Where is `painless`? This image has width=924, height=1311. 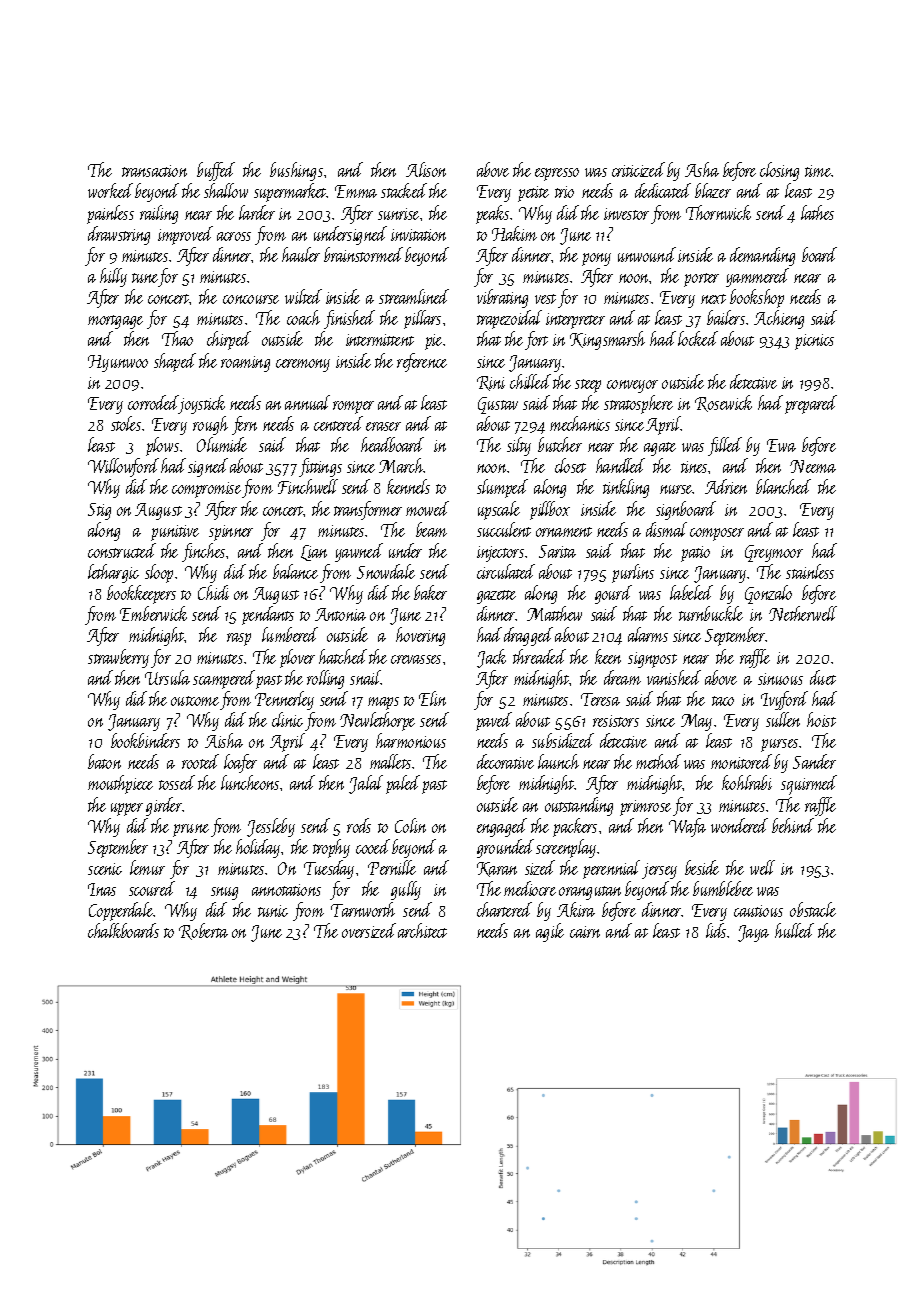
painless is located at coordinates (110, 214).
